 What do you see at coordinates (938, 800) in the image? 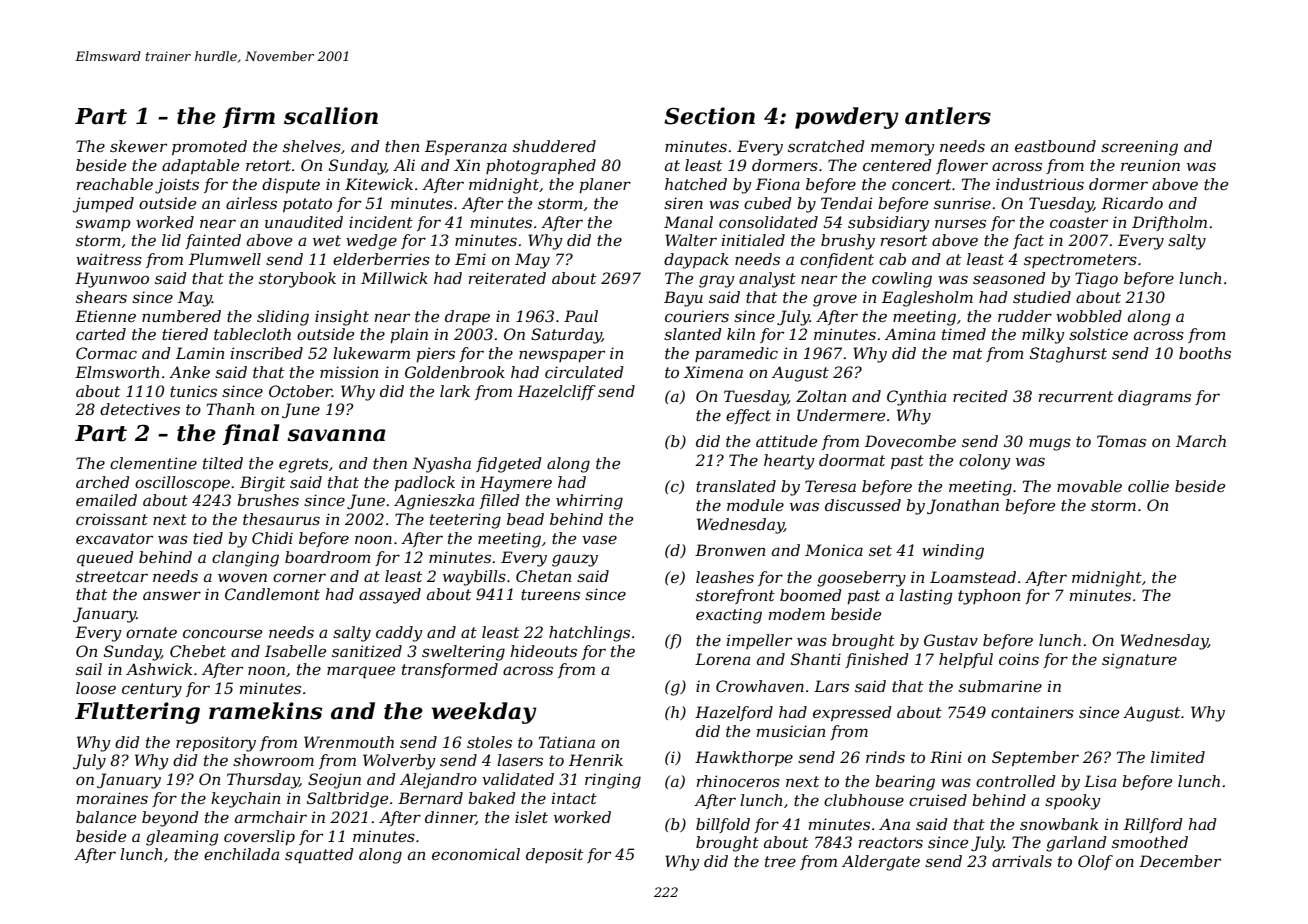
I see `cruised` at bounding box center [938, 800].
